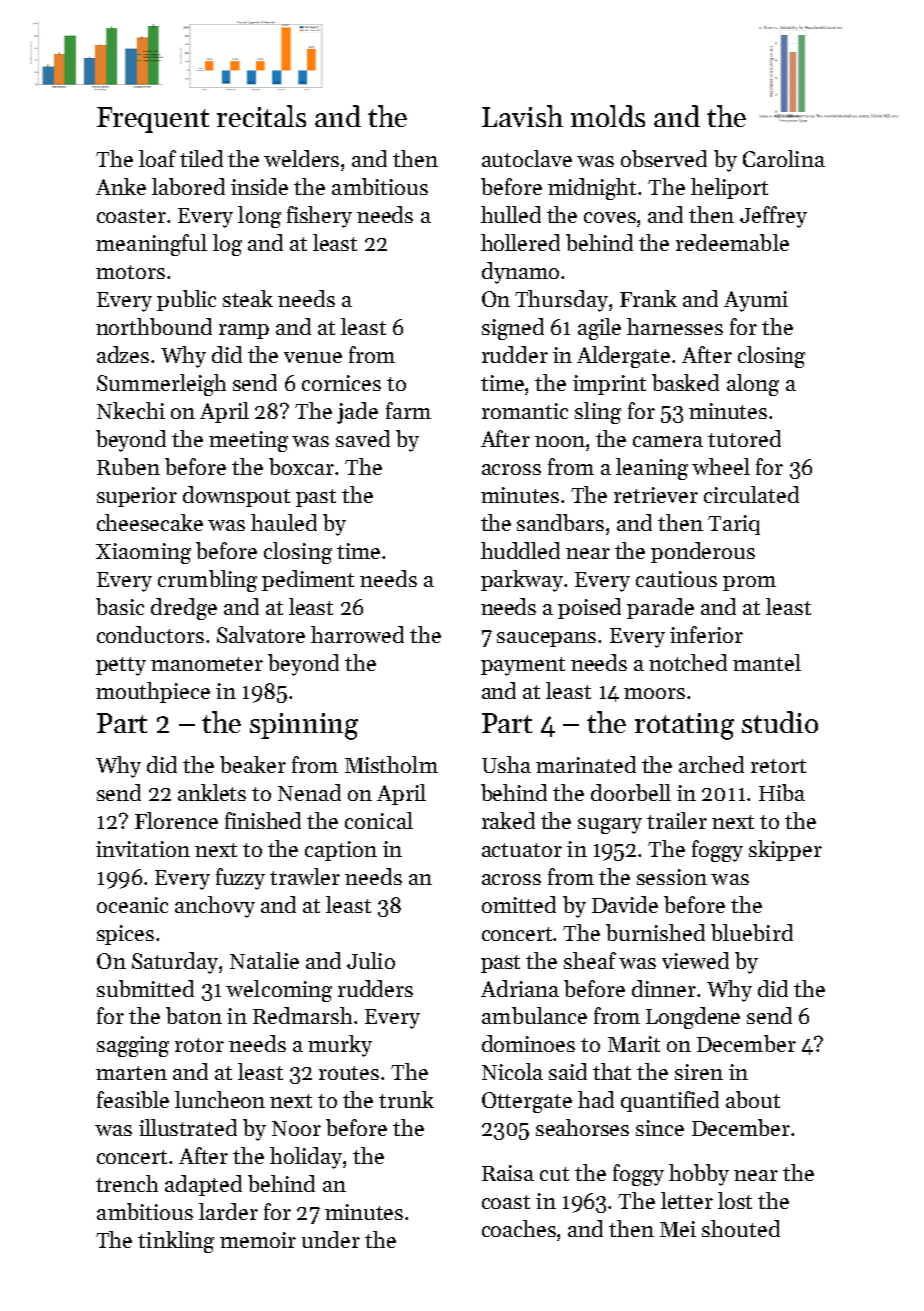  What do you see at coordinates (519, 904) in the screenshot?
I see `omitted` at bounding box center [519, 904].
